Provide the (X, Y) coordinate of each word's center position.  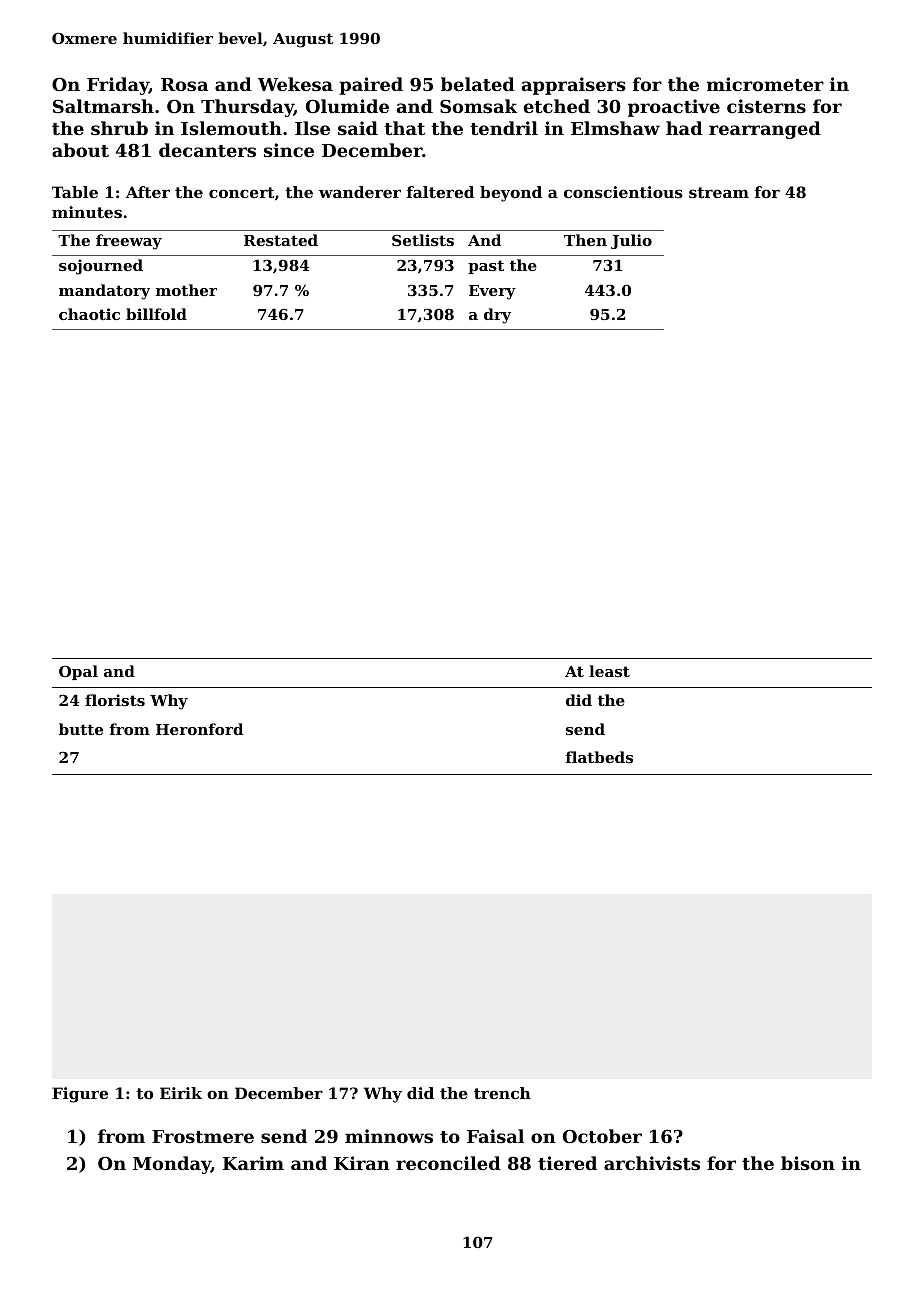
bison (808, 1163)
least (609, 671)
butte (81, 729)
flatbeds (599, 757)
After (148, 192)
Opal (78, 672)
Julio (631, 241)
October (602, 1136)
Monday (172, 1165)
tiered (567, 1163)
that (405, 128)
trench (502, 1093)
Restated (281, 240)
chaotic (89, 314)
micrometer (765, 84)
